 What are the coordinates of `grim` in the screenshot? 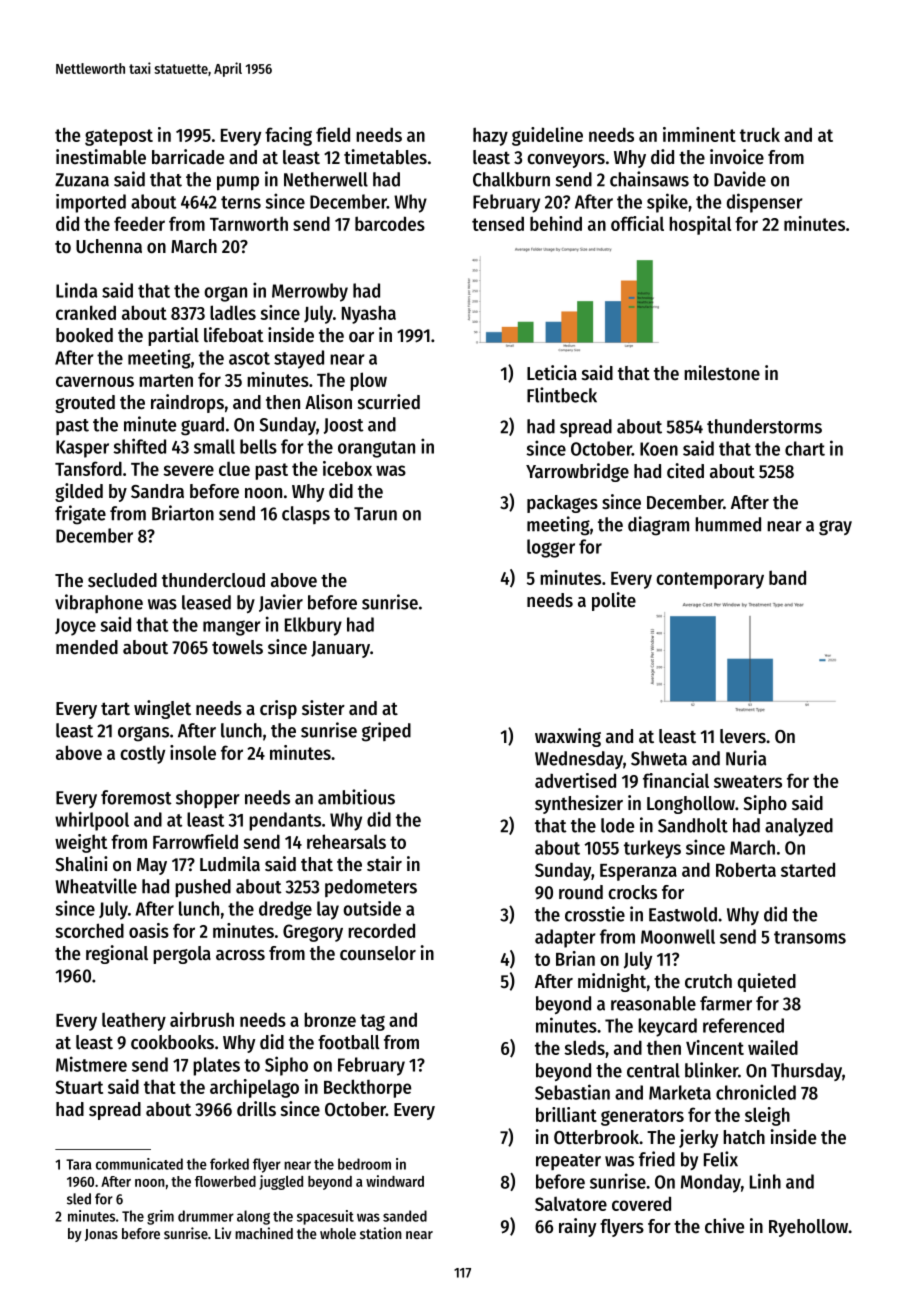 It's located at (160, 1217).
